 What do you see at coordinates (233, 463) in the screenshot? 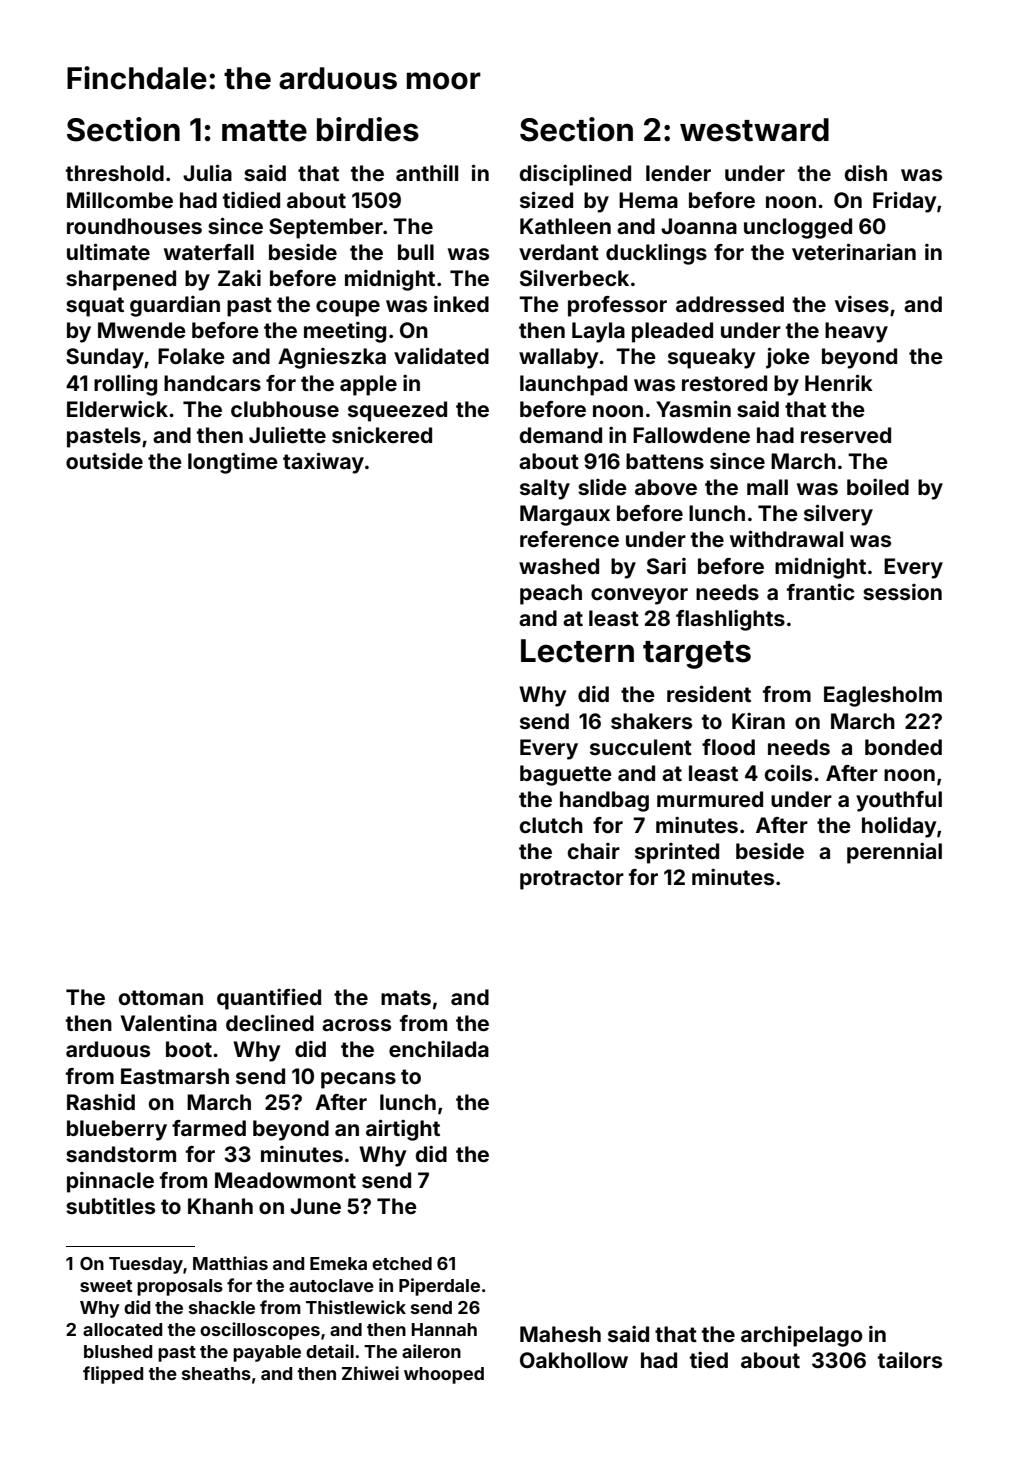
I see `longtime` at bounding box center [233, 463].
